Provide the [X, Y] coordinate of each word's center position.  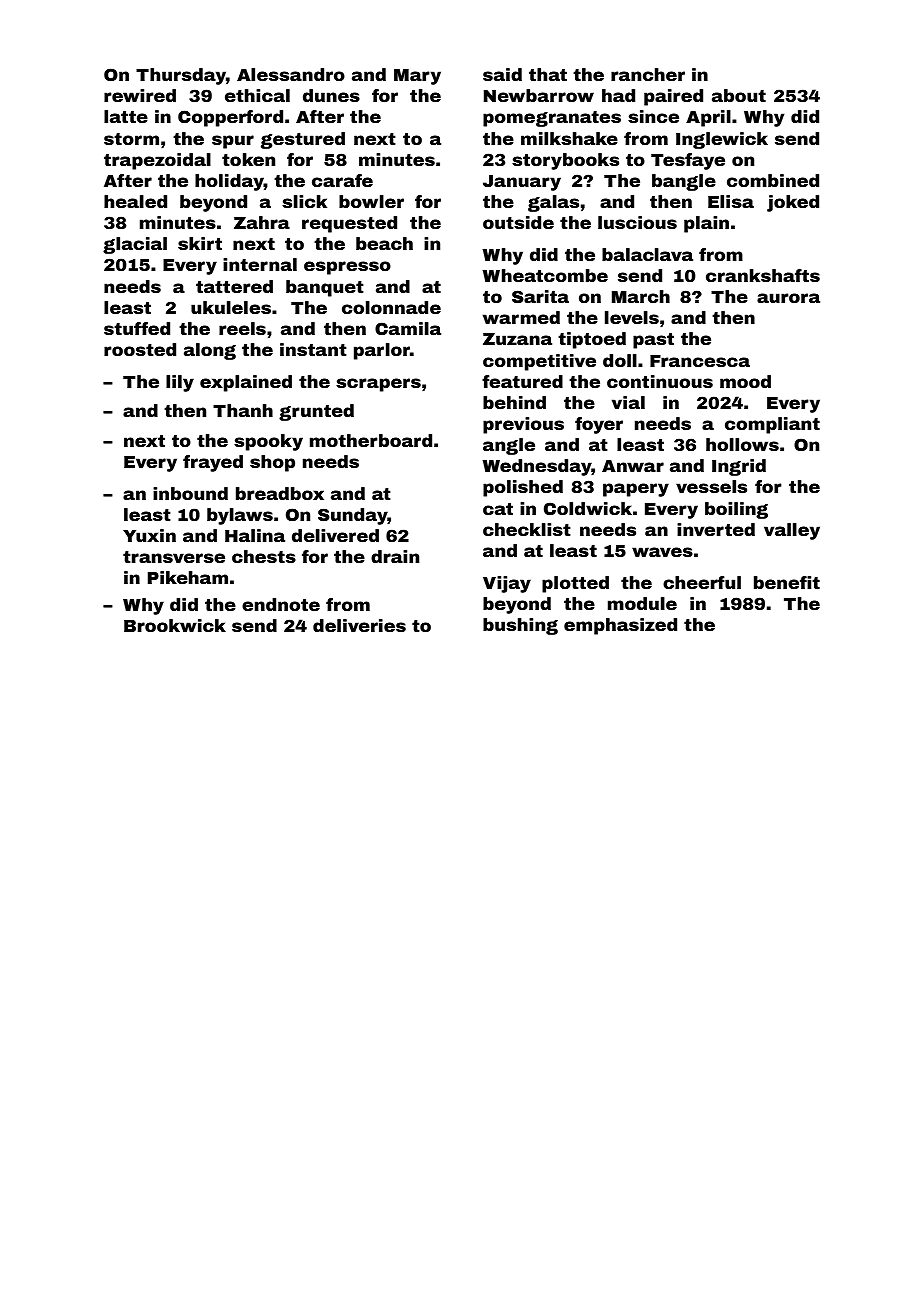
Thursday [181, 76]
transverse [174, 557]
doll [620, 360]
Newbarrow [539, 95]
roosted [140, 349]
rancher [648, 74]
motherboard [371, 440]
